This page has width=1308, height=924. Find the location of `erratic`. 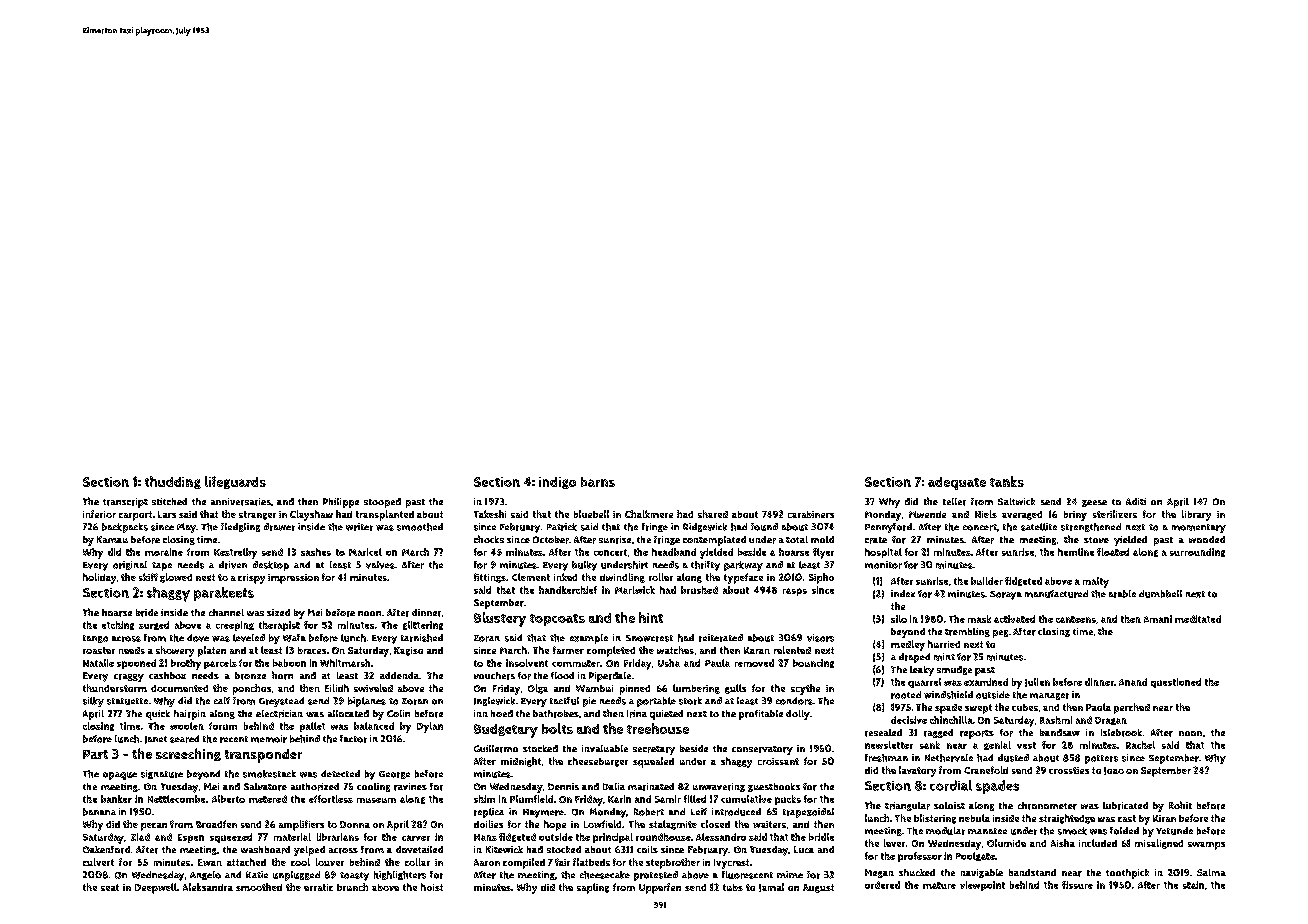

erratic is located at coordinates (318, 887).
